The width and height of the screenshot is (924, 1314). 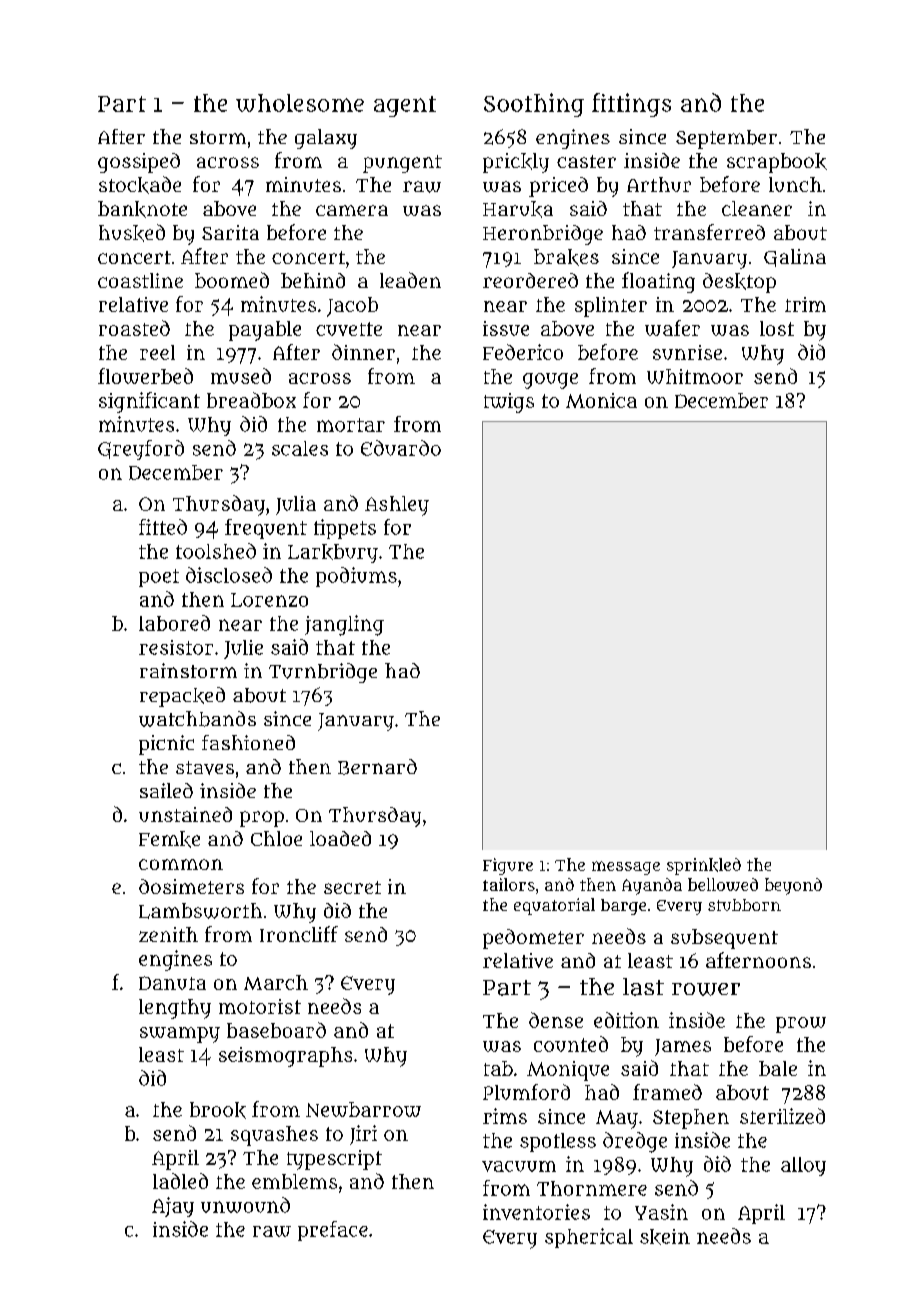 I want to click on fittings, so click(x=631, y=105).
